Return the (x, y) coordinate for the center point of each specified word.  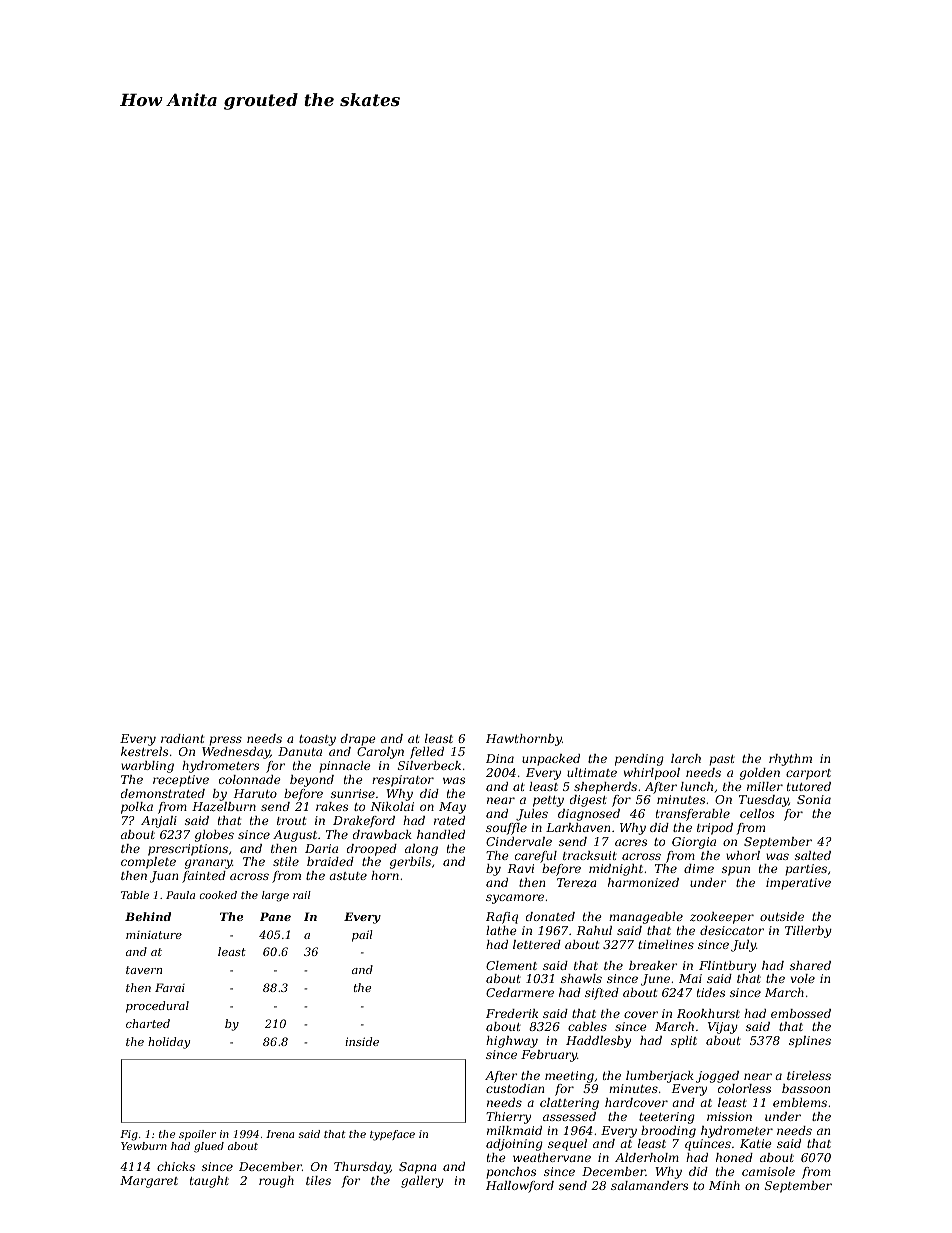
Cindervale (519, 841)
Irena (280, 1134)
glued (209, 1147)
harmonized (643, 882)
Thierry (508, 1118)
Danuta (300, 751)
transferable (693, 815)
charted (148, 1023)
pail (362, 936)
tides (711, 992)
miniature (154, 935)
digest (588, 801)
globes (214, 836)
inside (362, 1041)
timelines (666, 944)
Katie (756, 1143)
